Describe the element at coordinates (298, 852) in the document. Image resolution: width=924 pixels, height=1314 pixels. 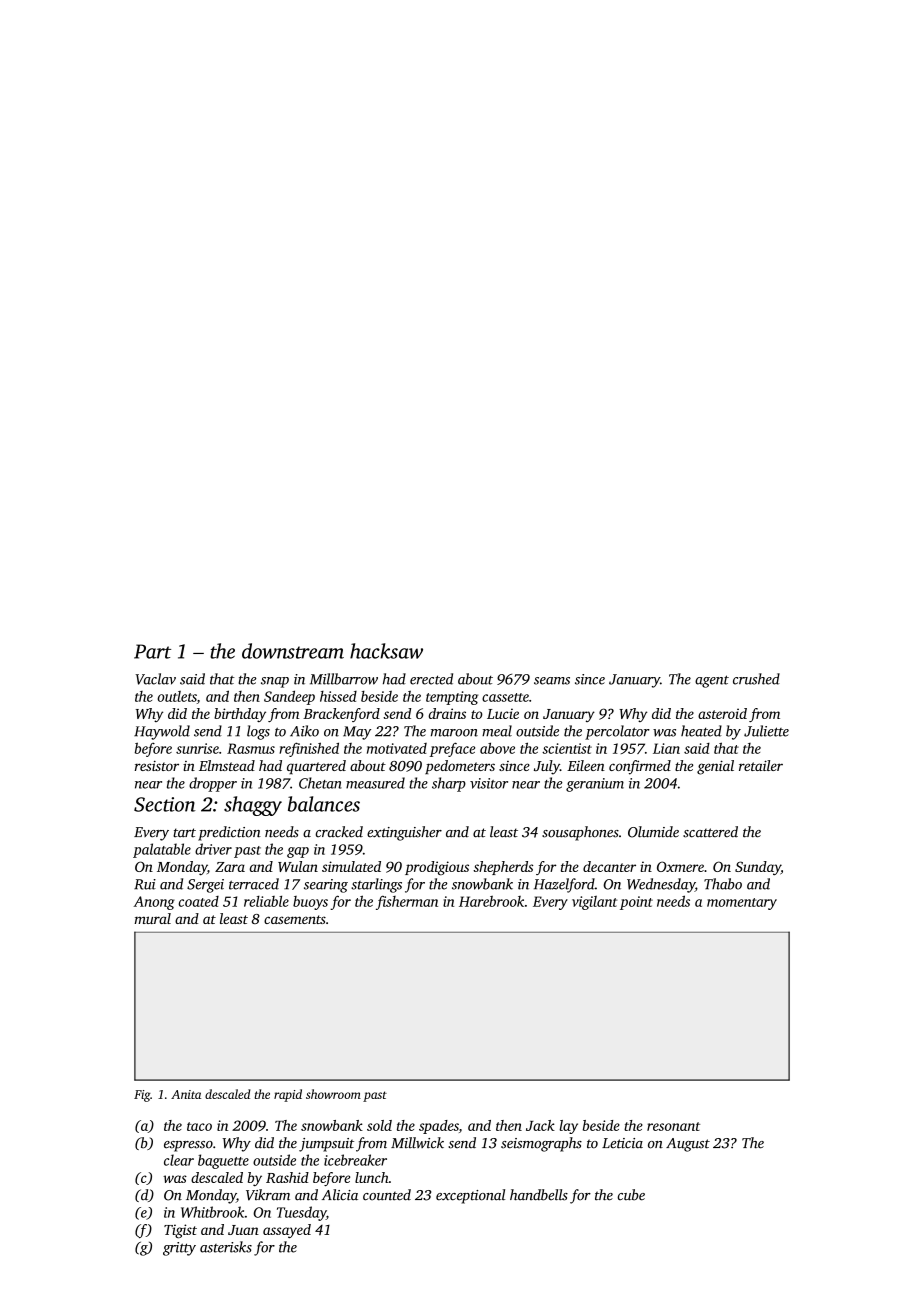
I see `gap` at that location.
